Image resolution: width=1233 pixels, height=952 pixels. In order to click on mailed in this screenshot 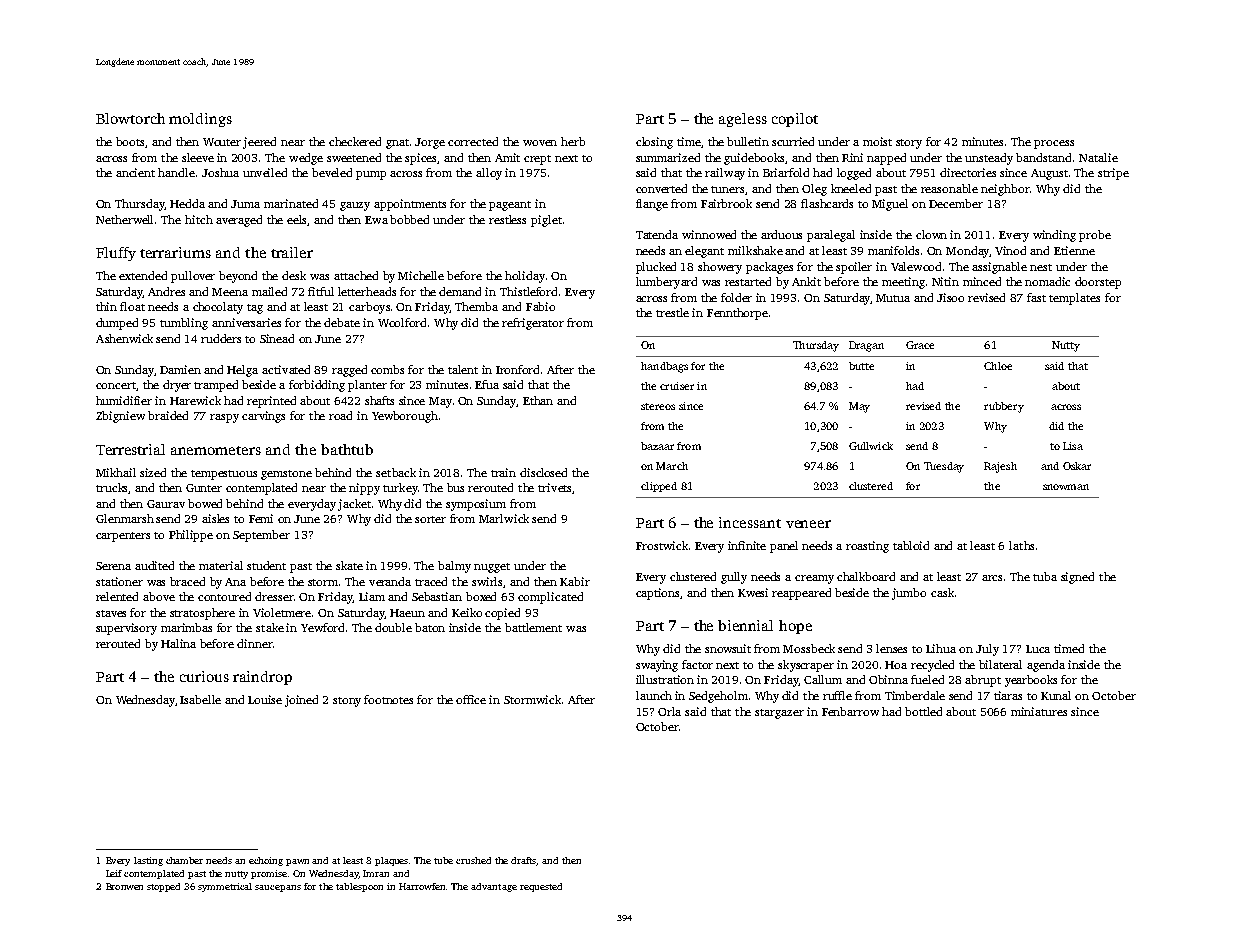, I will do `click(269, 291)`.
